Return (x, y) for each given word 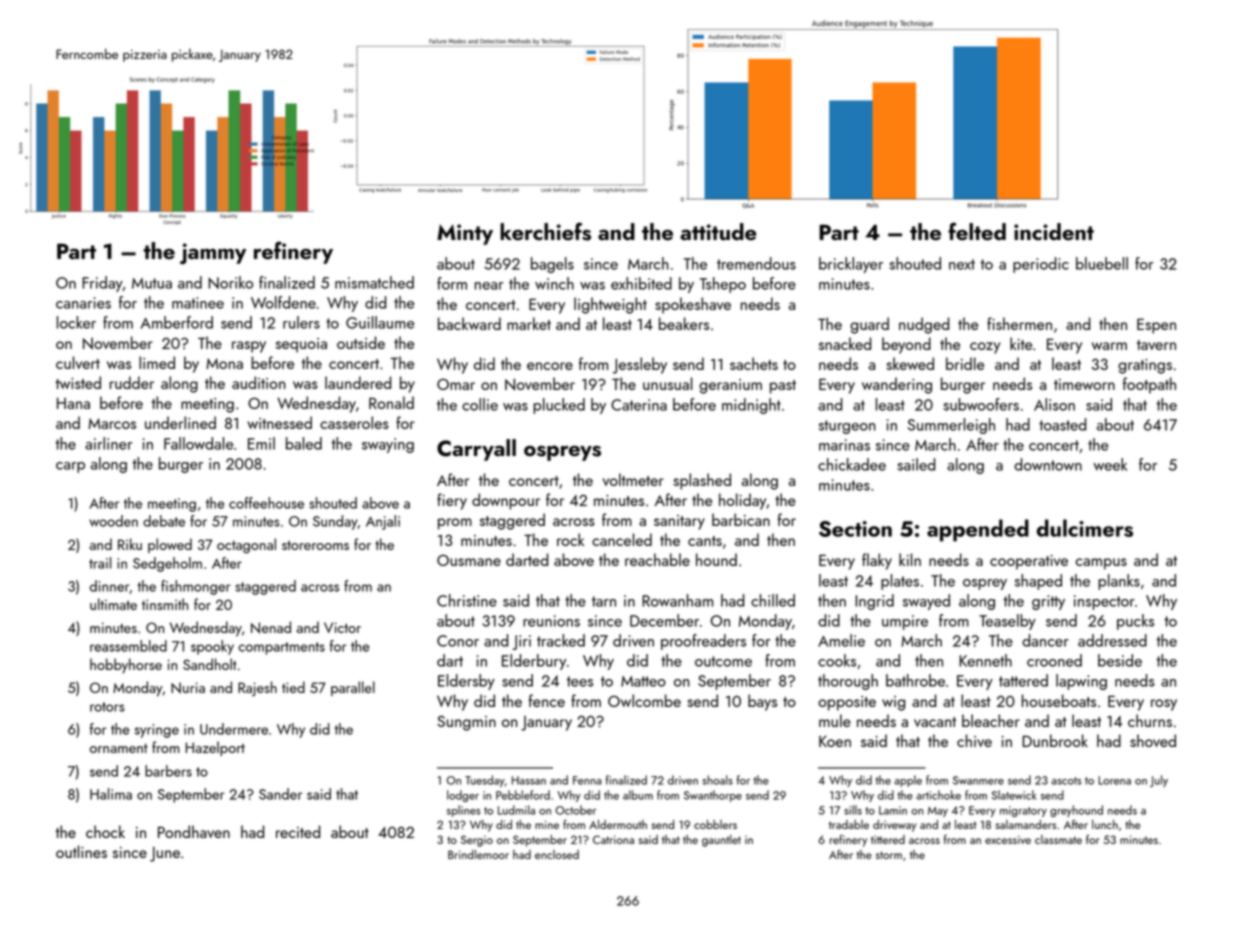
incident (1054, 232)
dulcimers (1085, 528)
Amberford (176, 322)
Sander (280, 794)
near (489, 286)
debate (164, 521)
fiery (452, 501)
